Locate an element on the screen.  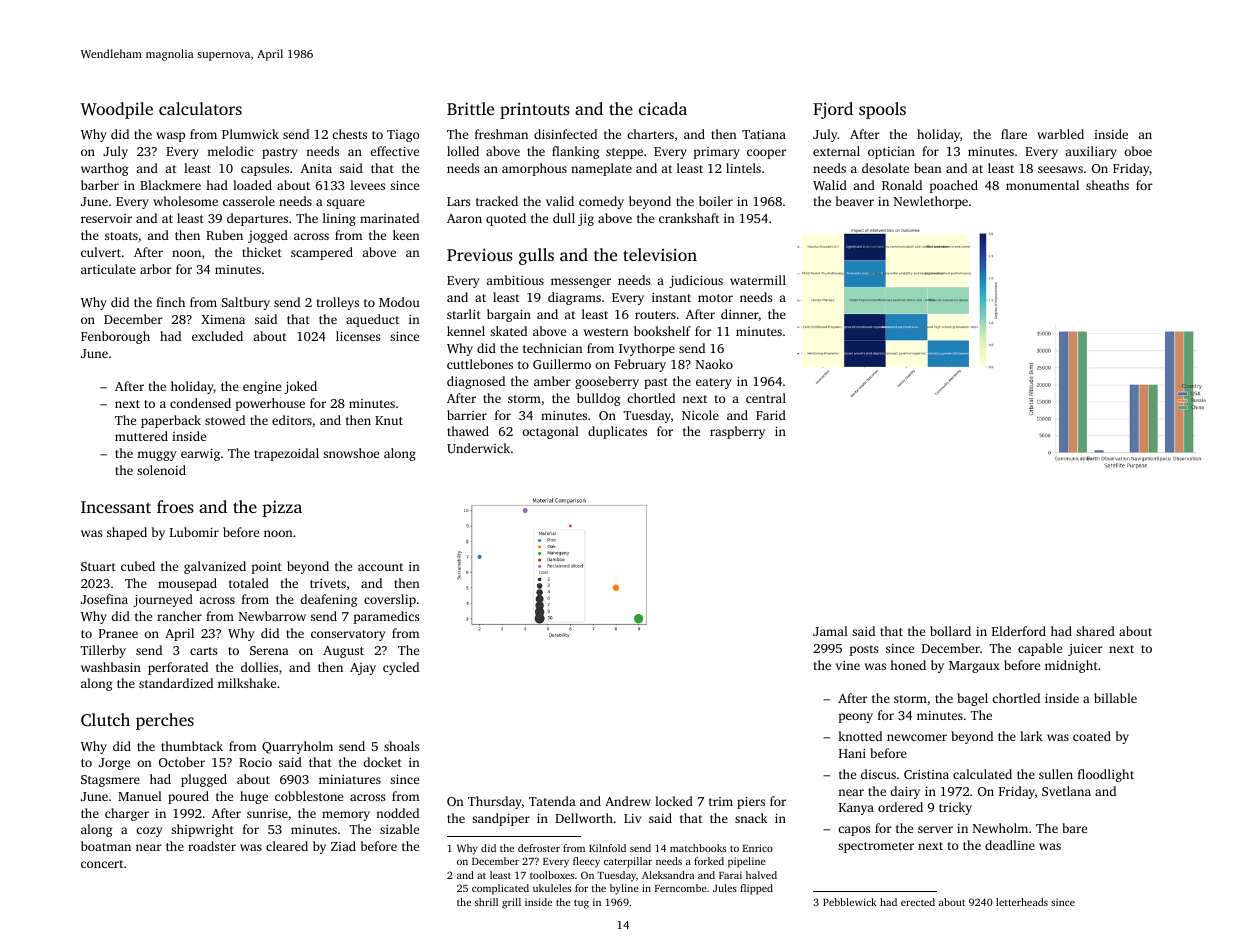
Farid is located at coordinates (771, 415).
